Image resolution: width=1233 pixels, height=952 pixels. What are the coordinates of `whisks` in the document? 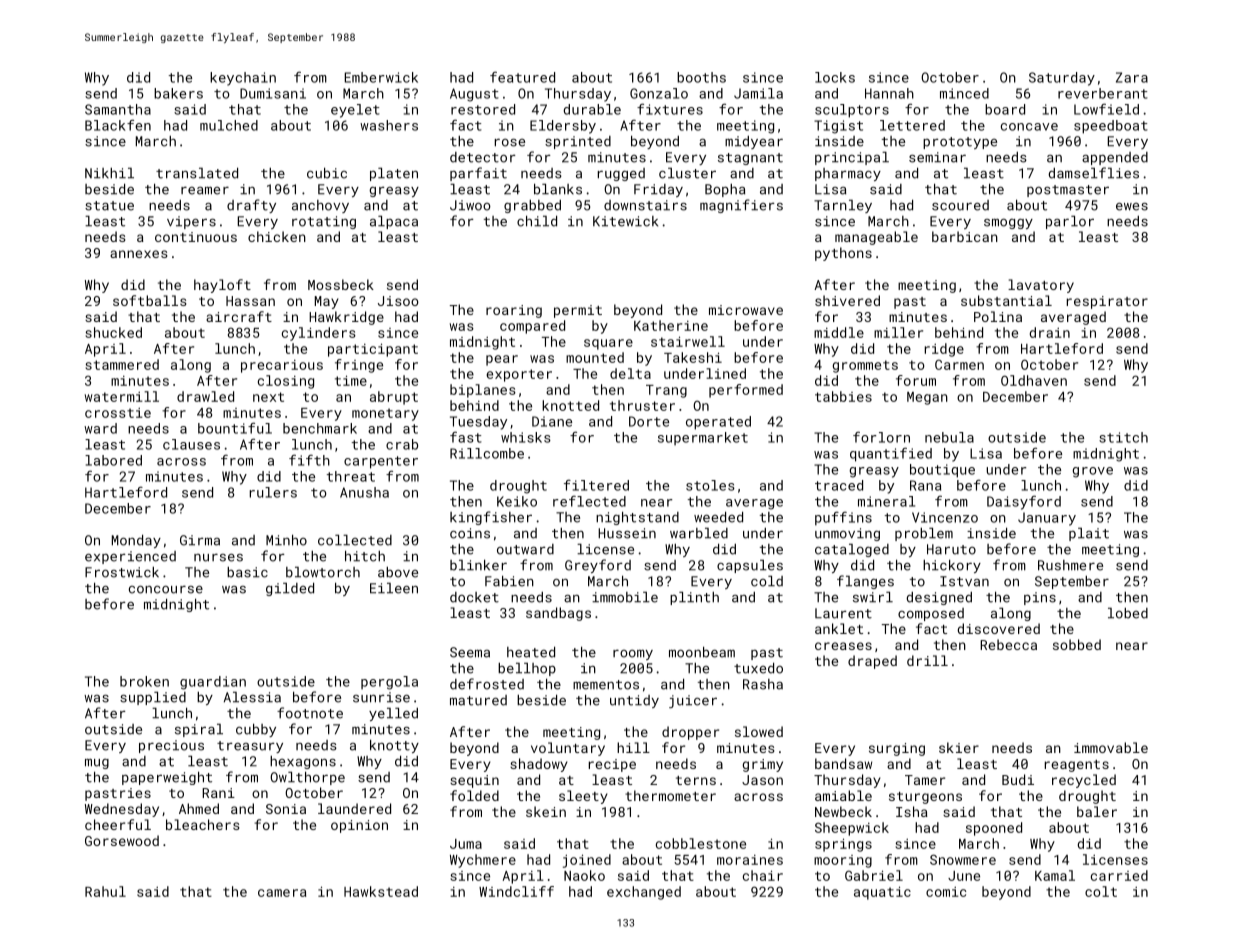 It's located at (526, 437).
